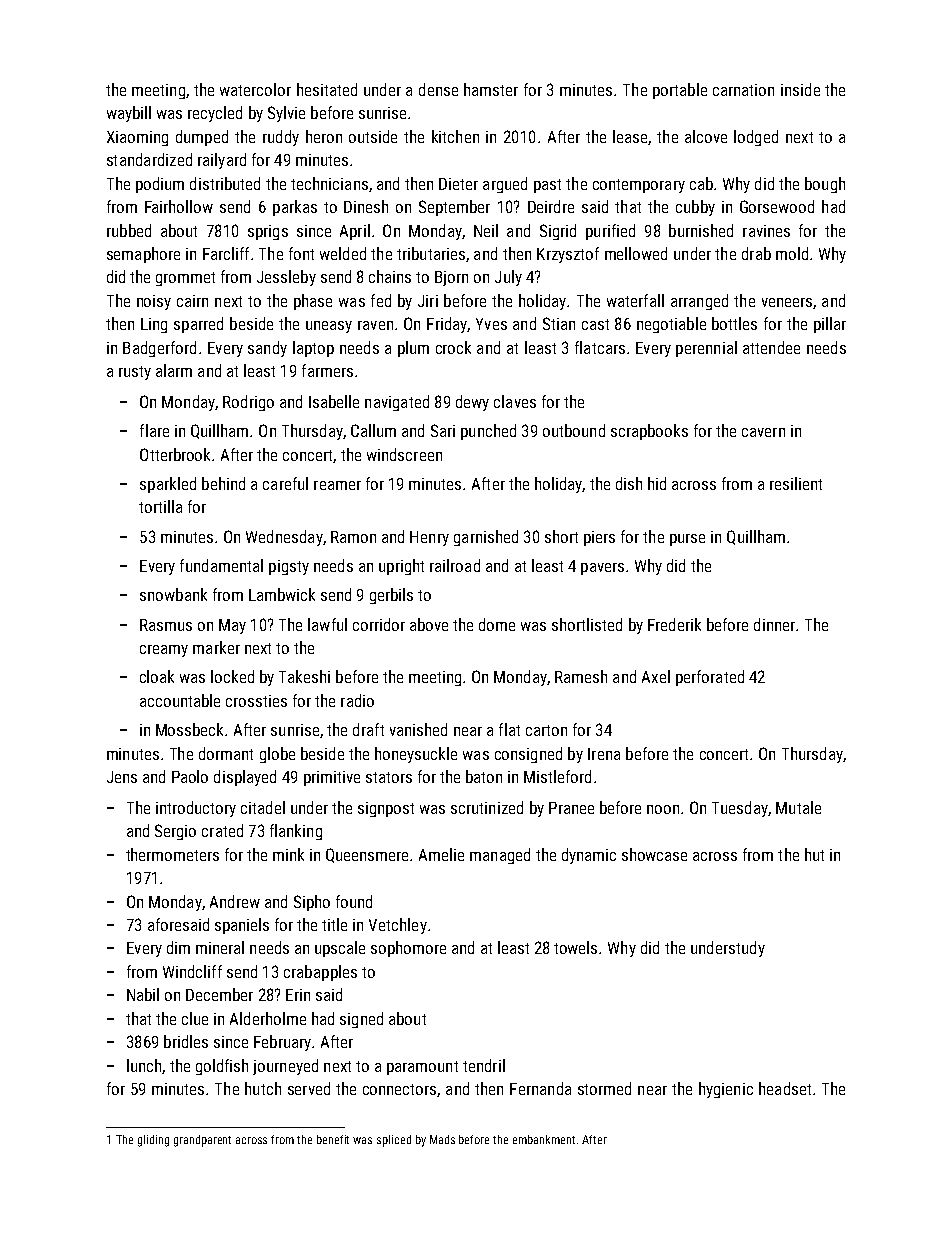 The height and width of the page is (1233, 952). Describe the element at coordinates (491, 324) in the page. I see `Yves` at that location.
